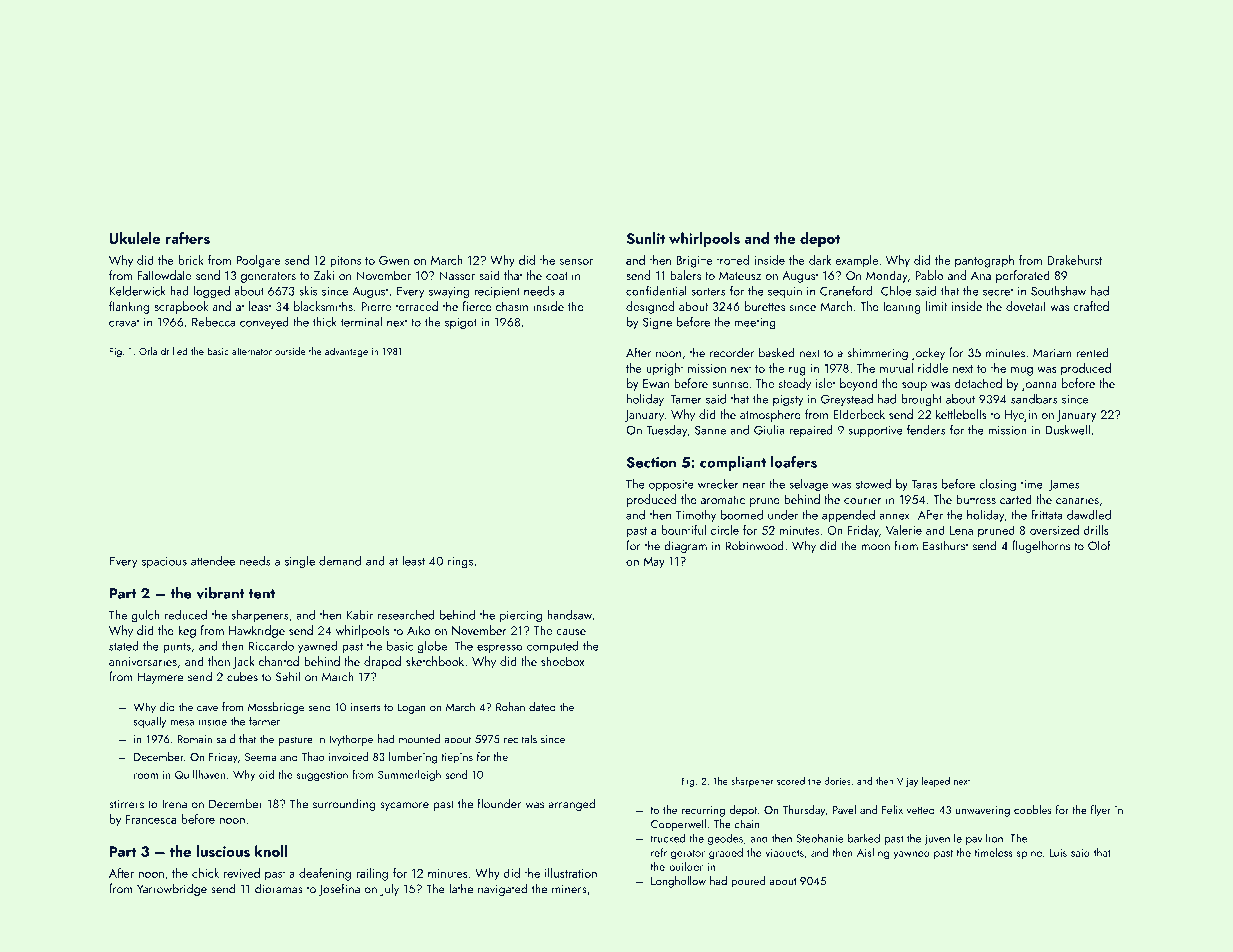 The width and height of the screenshot is (1233, 952). Describe the element at coordinates (914, 386) in the screenshot. I see `soup` at that location.
